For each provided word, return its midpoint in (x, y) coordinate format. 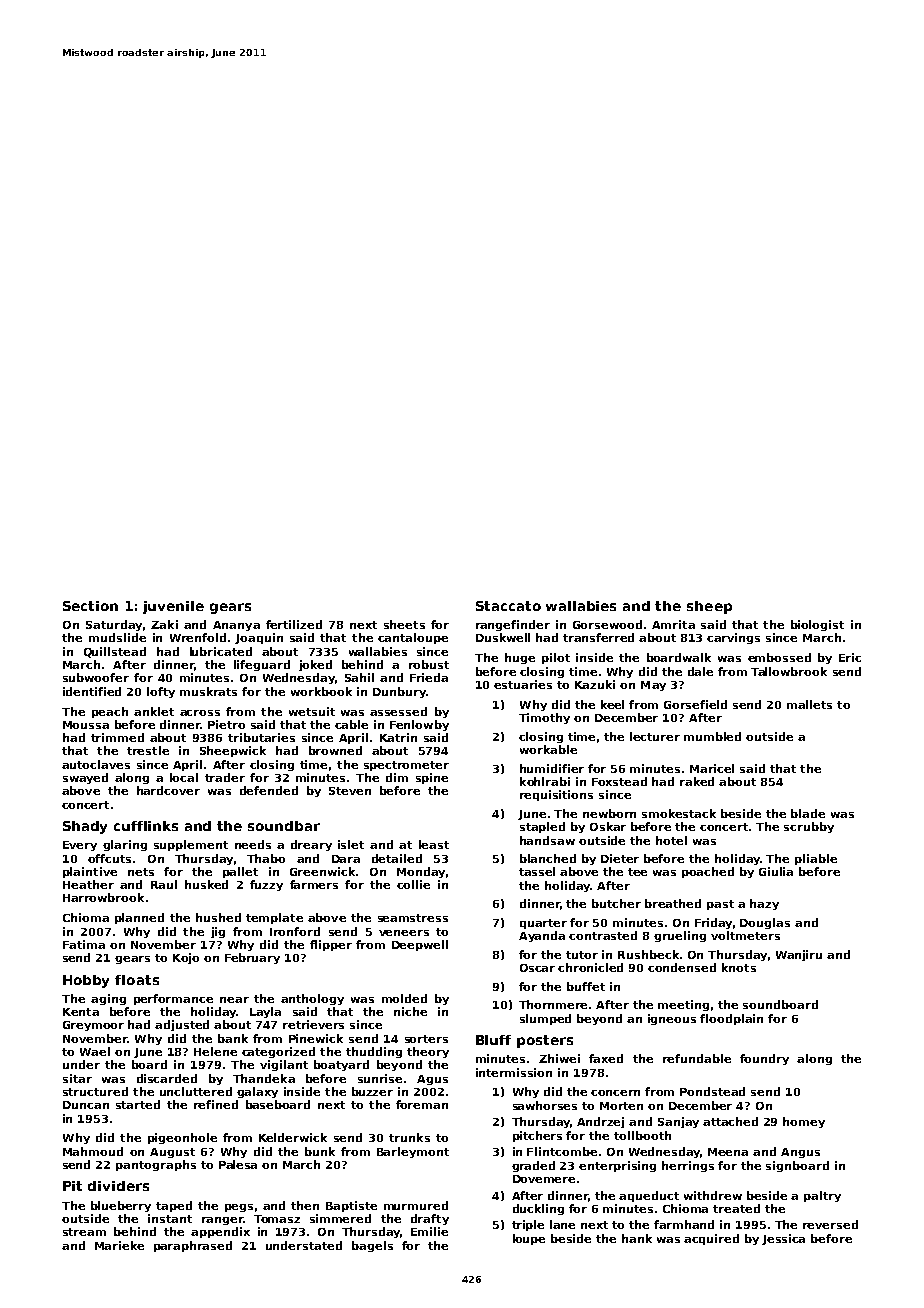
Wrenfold (198, 637)
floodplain (731, 1019)
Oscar (537, 968)
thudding (374, 1052)
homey (804, 1122)
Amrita (673, 624)
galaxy (257, 1092)
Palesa (238, 1164)
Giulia (776, 871)
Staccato (508, 606)
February (252, 958)
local (184, 777)
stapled (542, 827)
